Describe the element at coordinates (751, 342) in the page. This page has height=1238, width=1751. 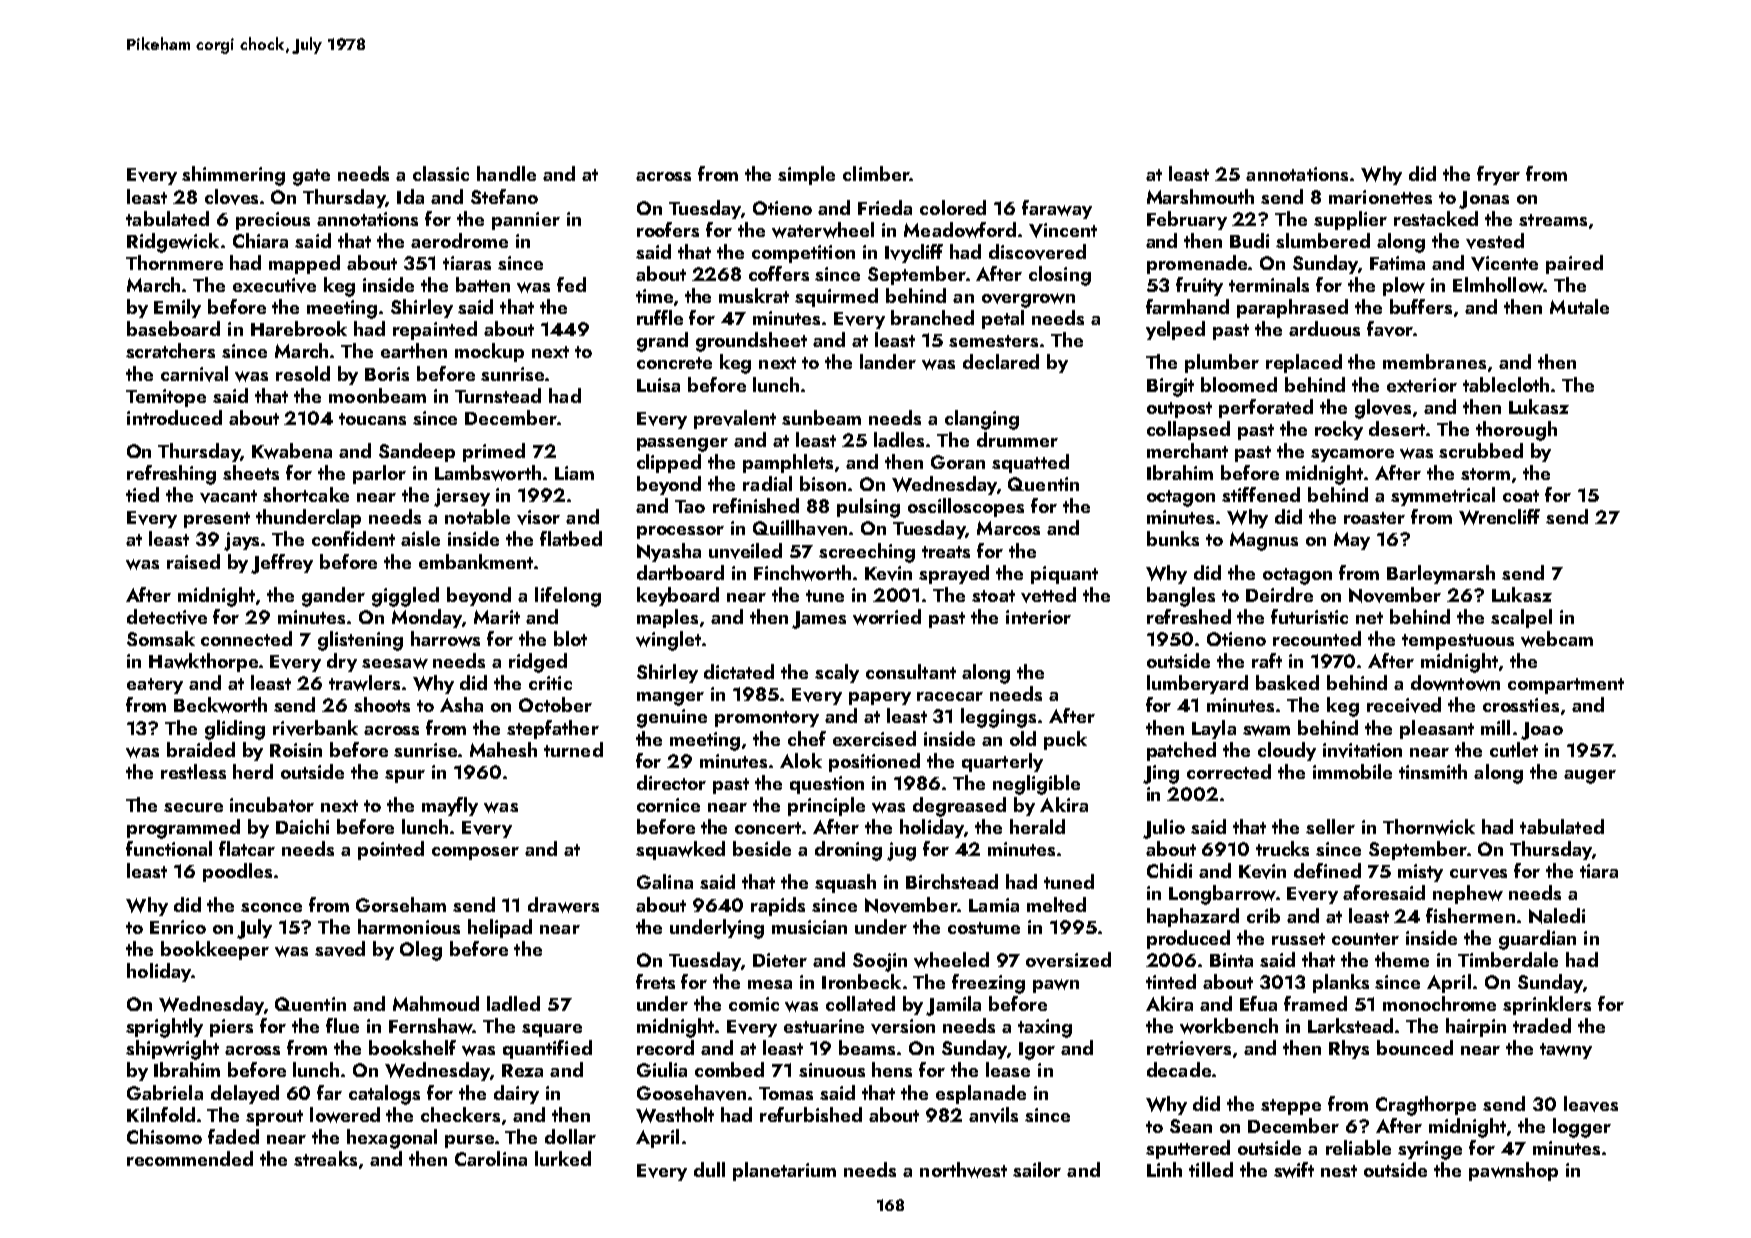
I see `groundsheet` at that location.
